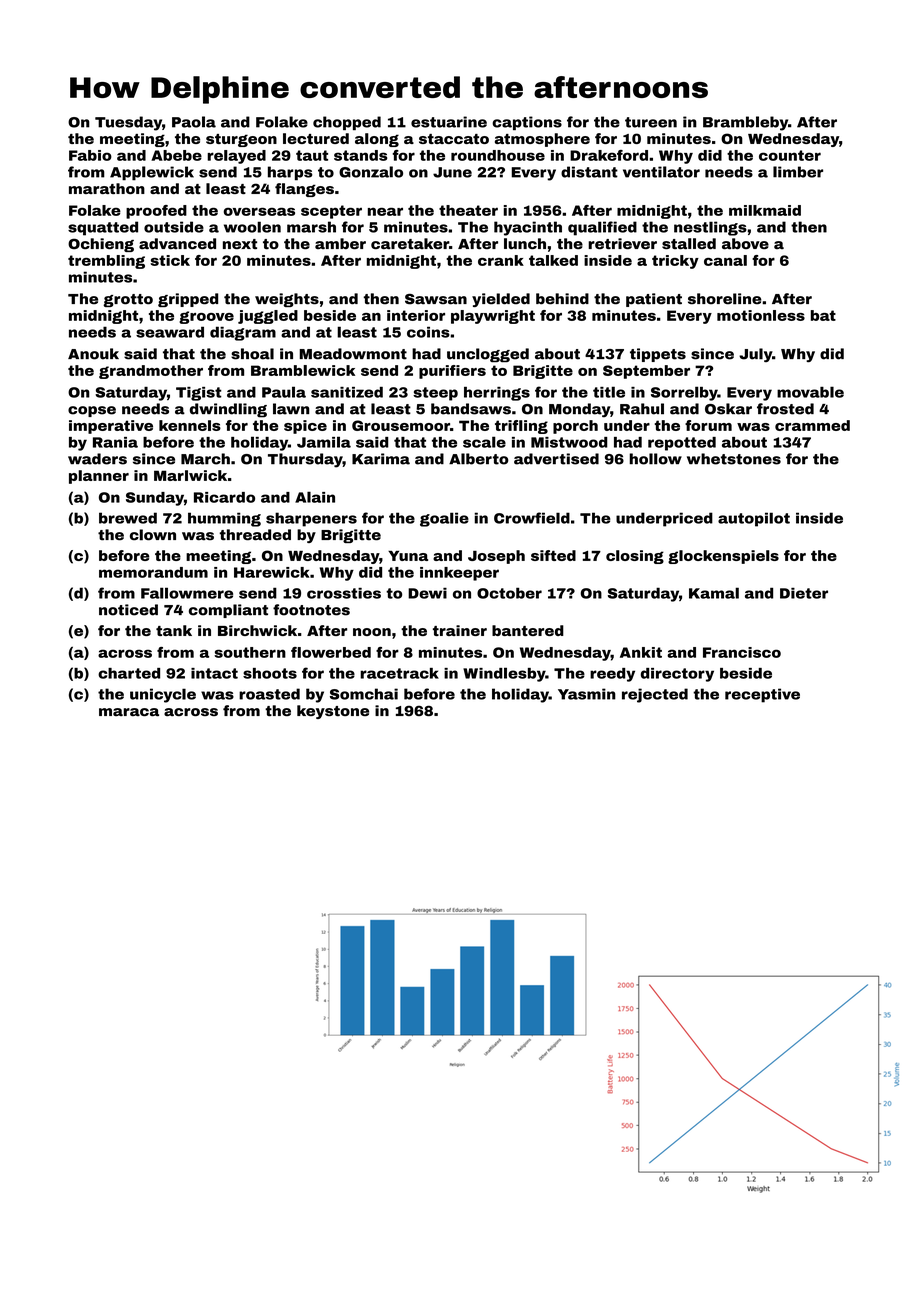  What do you see at coordinates (435, 394) in the screenshot?
I see `steep` at bounding box center [435, 394].
